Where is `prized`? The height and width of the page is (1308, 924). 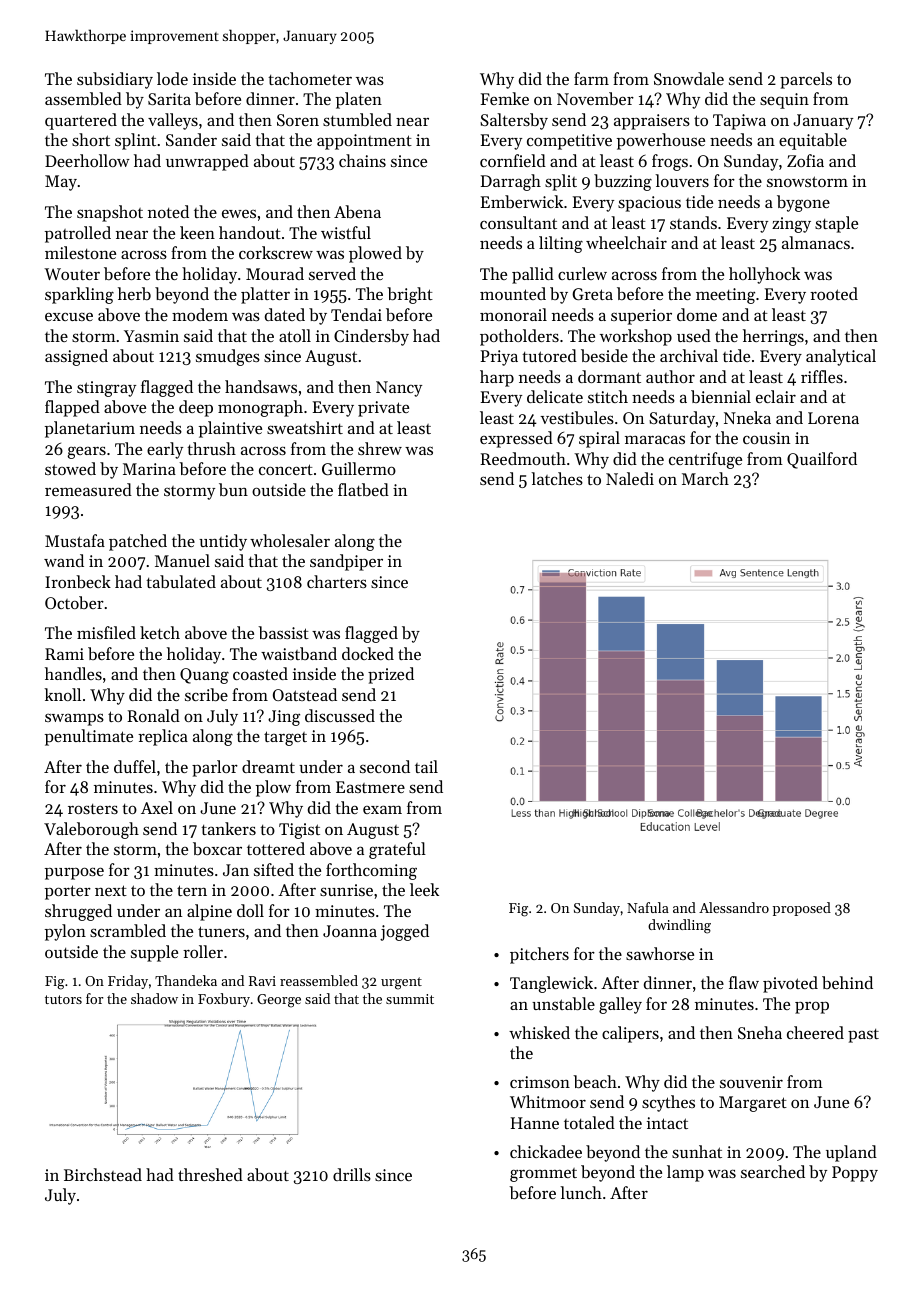 prized is located at coordinates (391, 675).
